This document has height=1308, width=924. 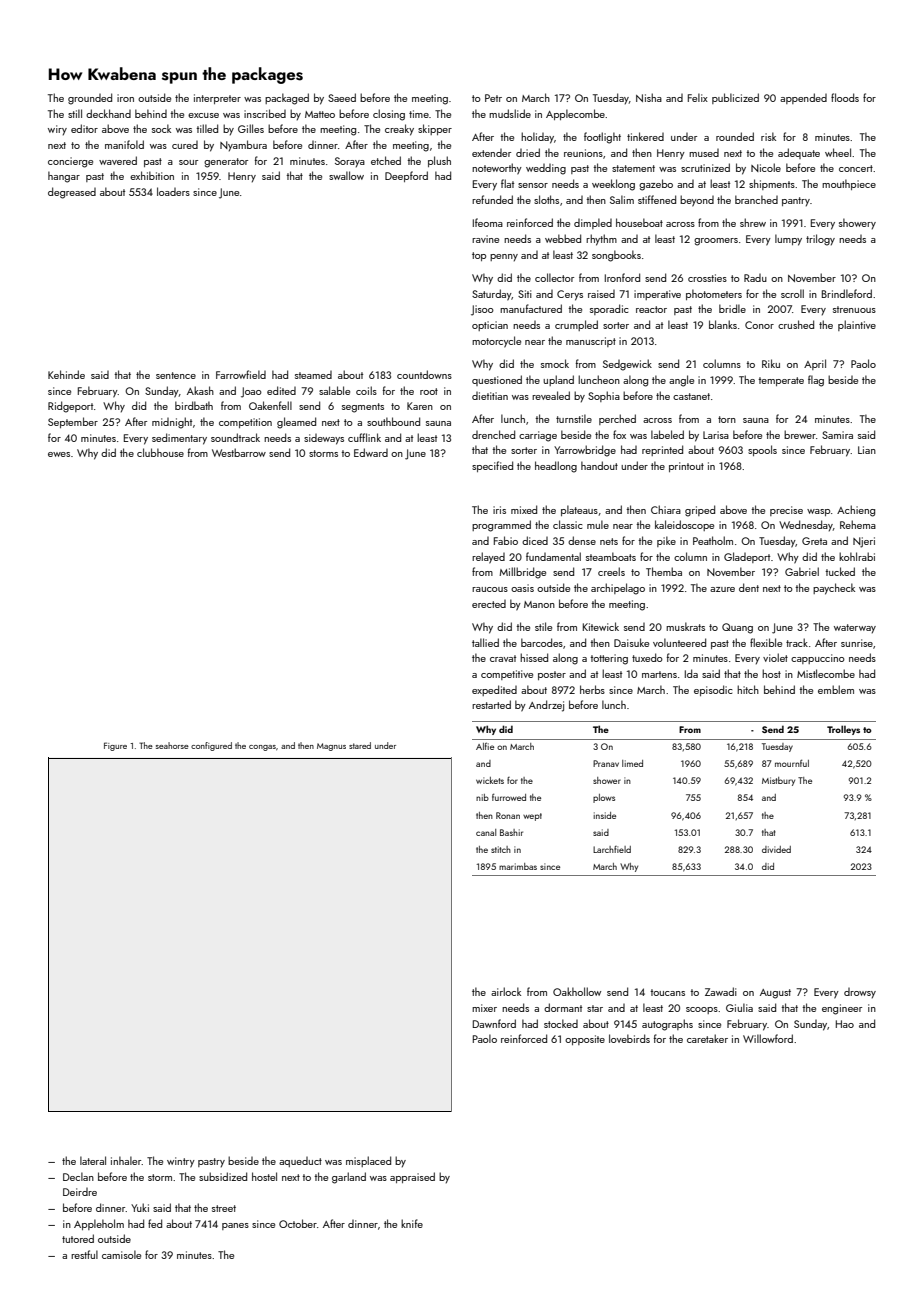 I want to click on August, so click(x=775, y=994).
